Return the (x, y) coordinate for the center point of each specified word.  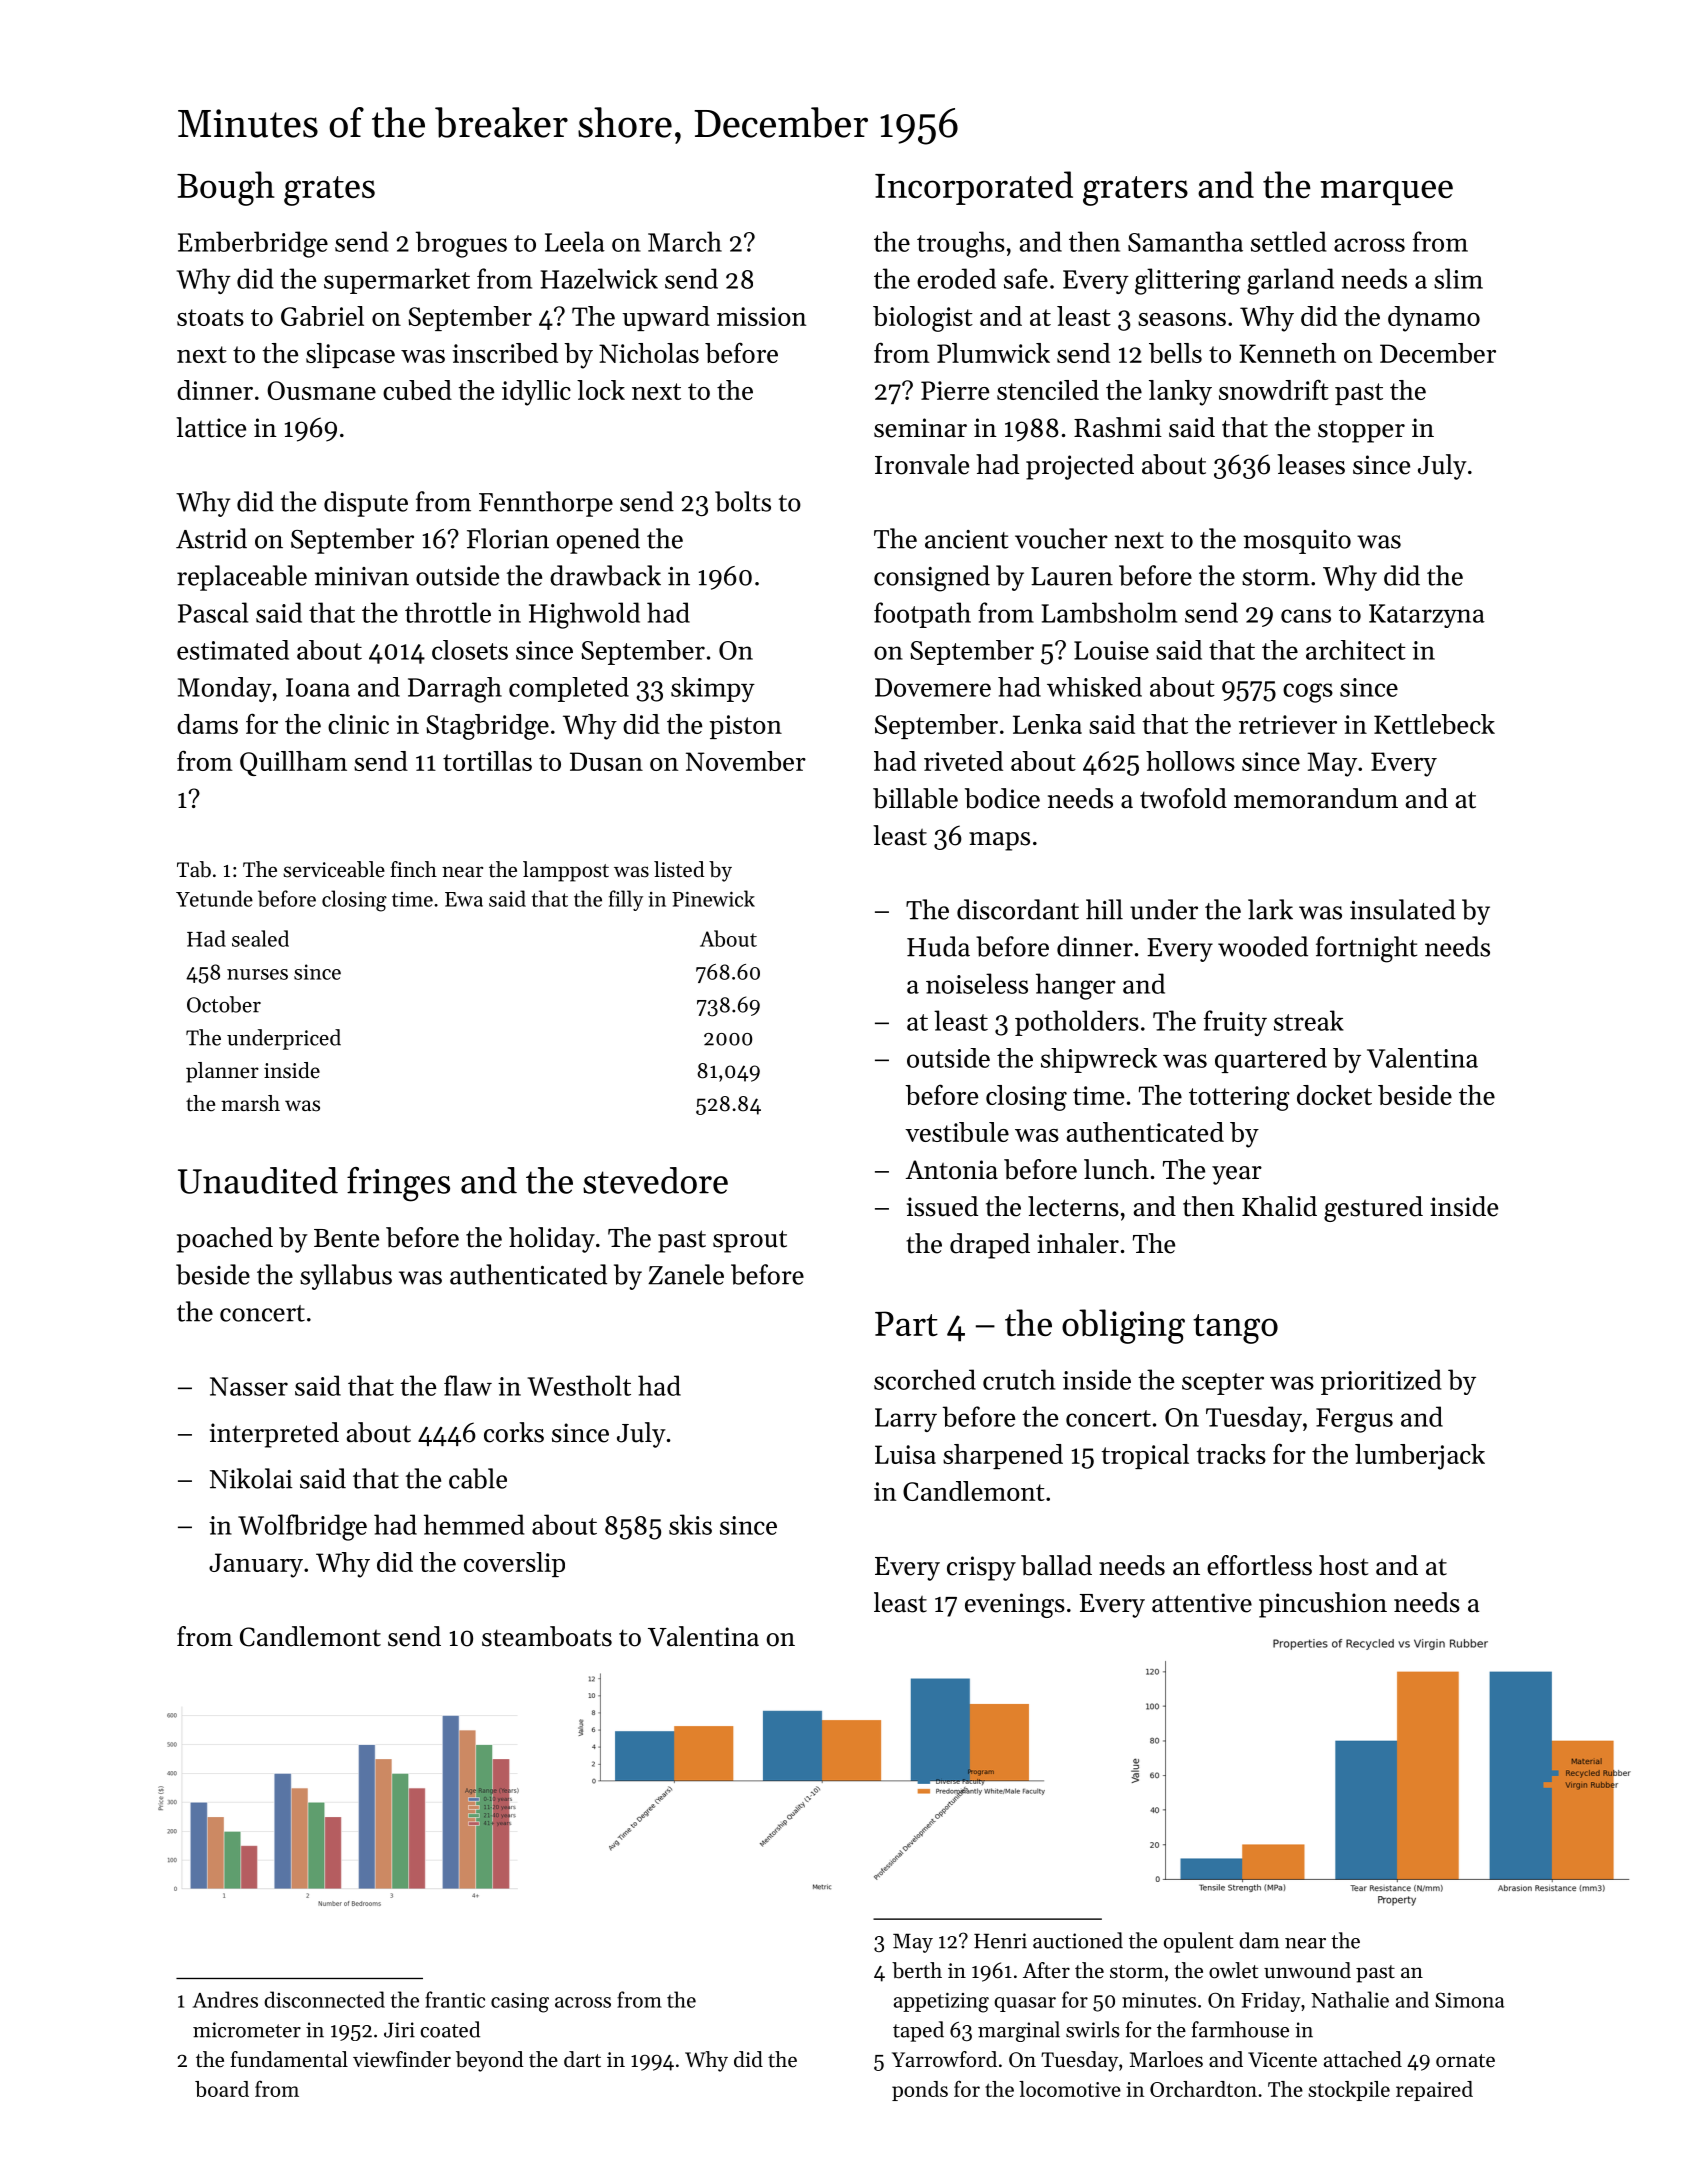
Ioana (318, 687)
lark (1270, 909)
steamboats (547, 1636)
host (1343, 1565)
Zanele (686, 1274)
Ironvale (922, 464)
